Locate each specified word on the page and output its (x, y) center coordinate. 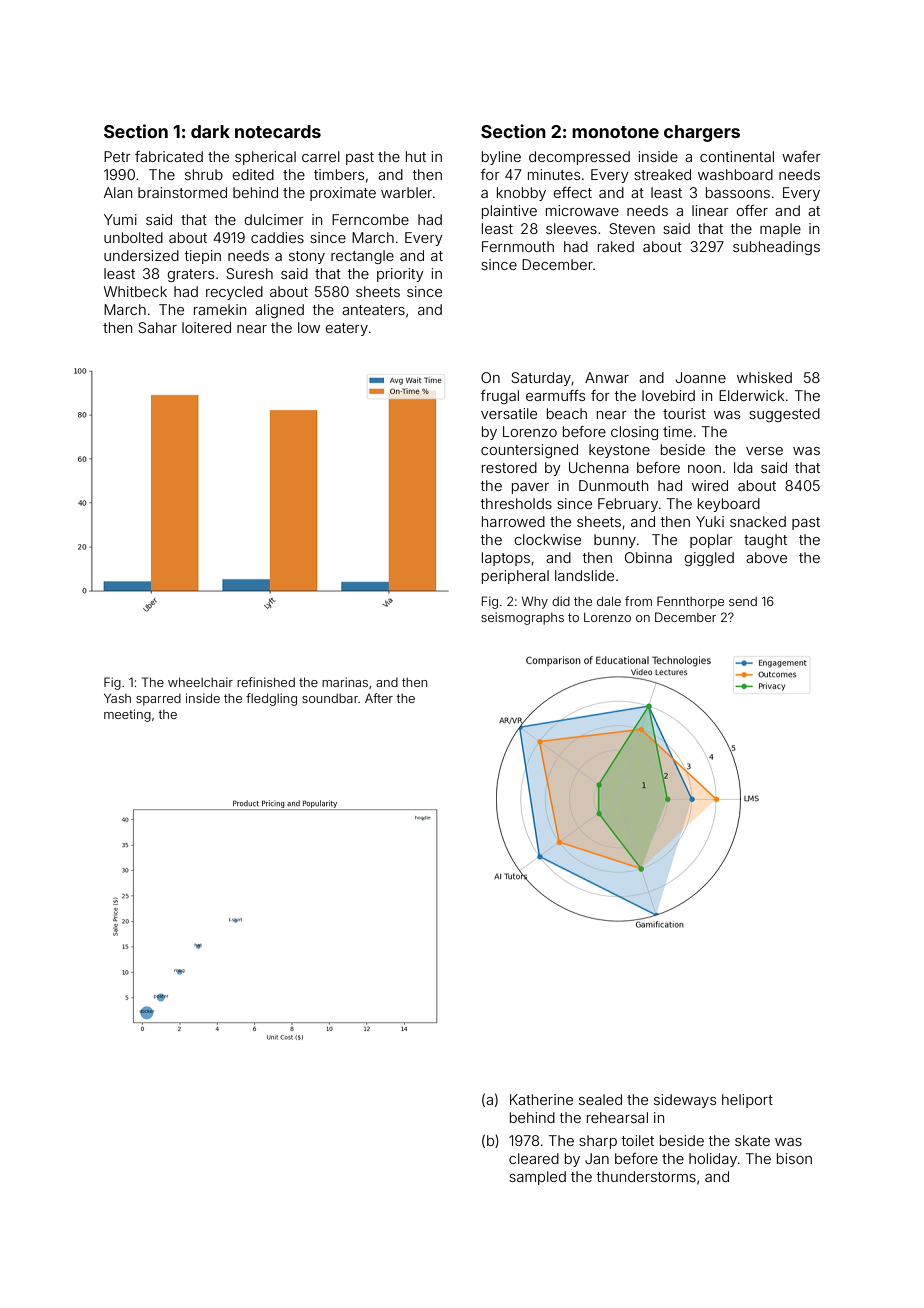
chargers (702, 133)
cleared (534, 1158)
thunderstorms (646, 1176)
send (743, 601)
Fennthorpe (690, 602)
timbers (339, 174)
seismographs (522, 618)
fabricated (169, 156)
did (561, 601)
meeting (127, 715)
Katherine (541, 1099)
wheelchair (200, 682)
